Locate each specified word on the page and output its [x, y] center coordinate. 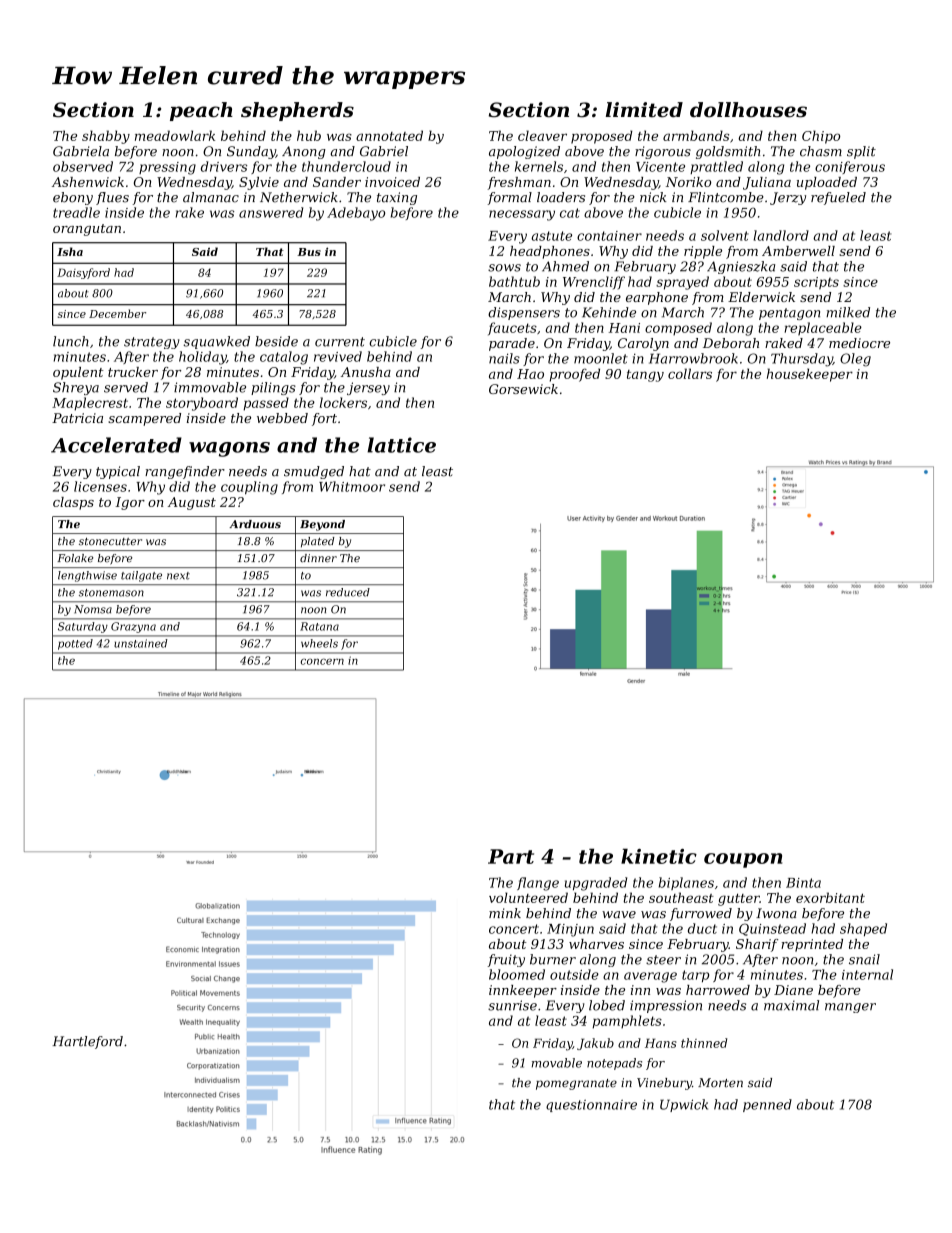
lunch [71, 341]
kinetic [659, 856]
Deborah [731, 343]
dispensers [524, 313]
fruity [506, 960]
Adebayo [356, 214]
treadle [76, 212]
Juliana [767, 183]
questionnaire [591, 1106]
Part [511, 856]
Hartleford [87, 1042]
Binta [803, 883]
